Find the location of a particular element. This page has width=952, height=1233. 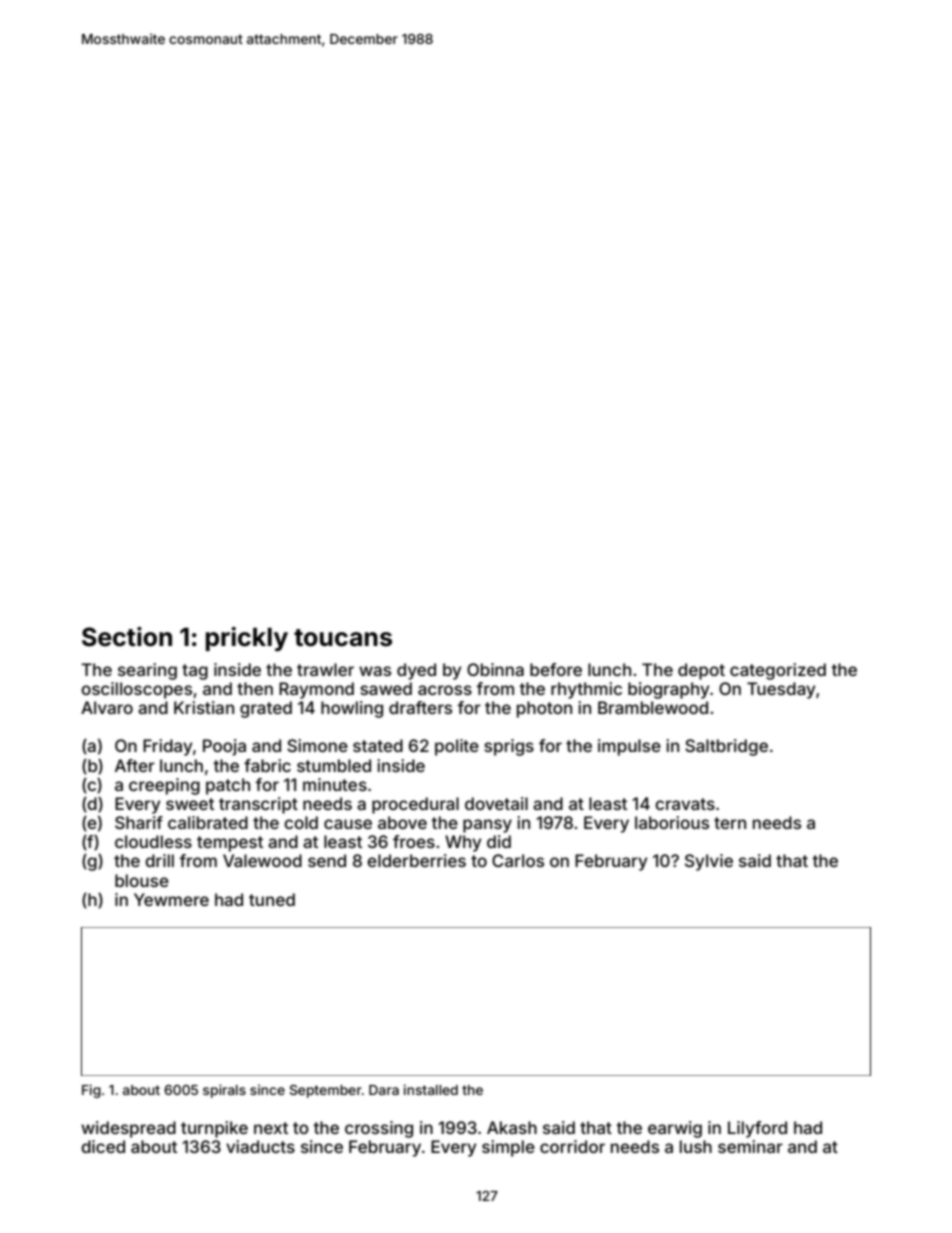

viaducts is located at coordinates (260, 1146).
